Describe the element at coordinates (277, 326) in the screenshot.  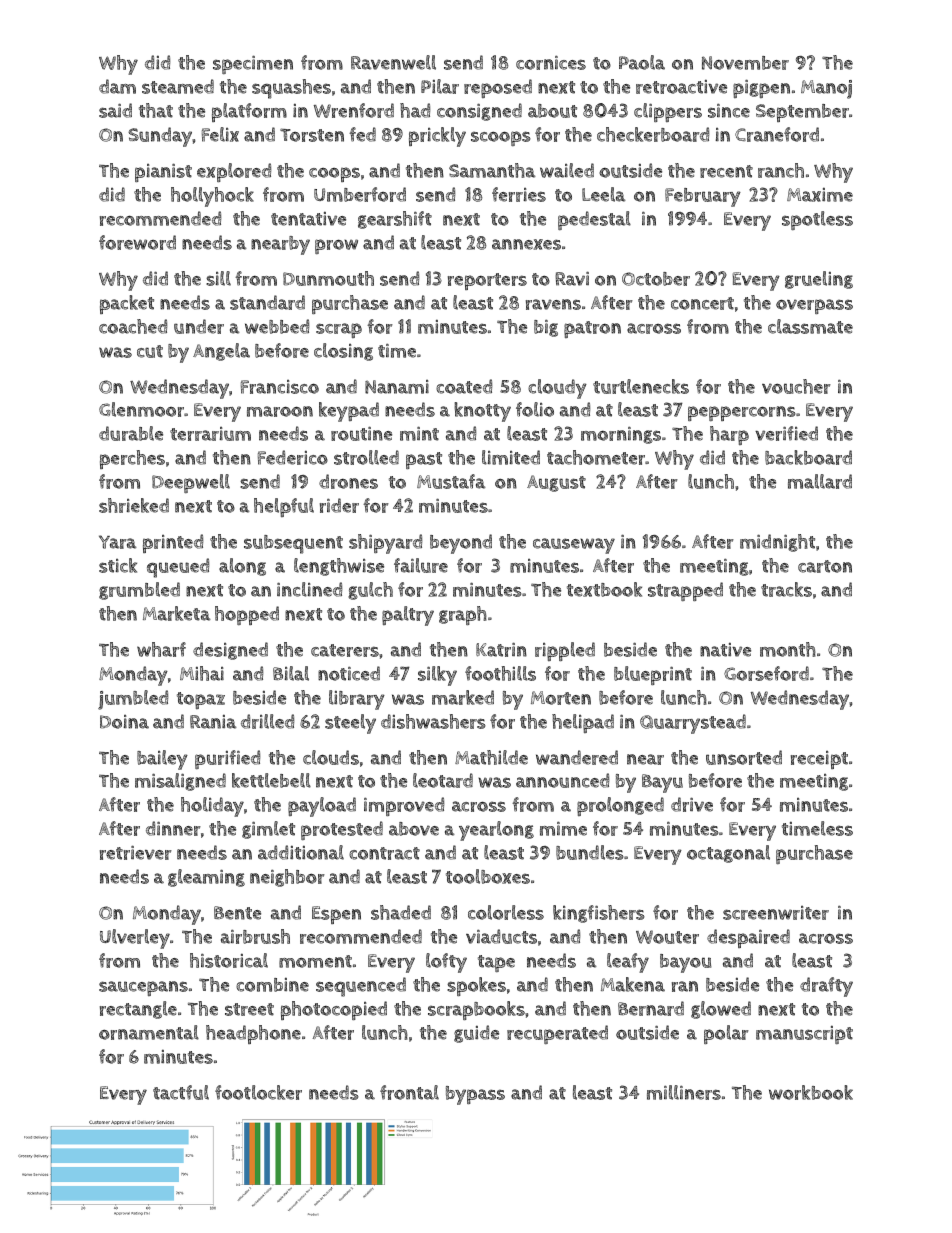
I see `webbed` at that location.
